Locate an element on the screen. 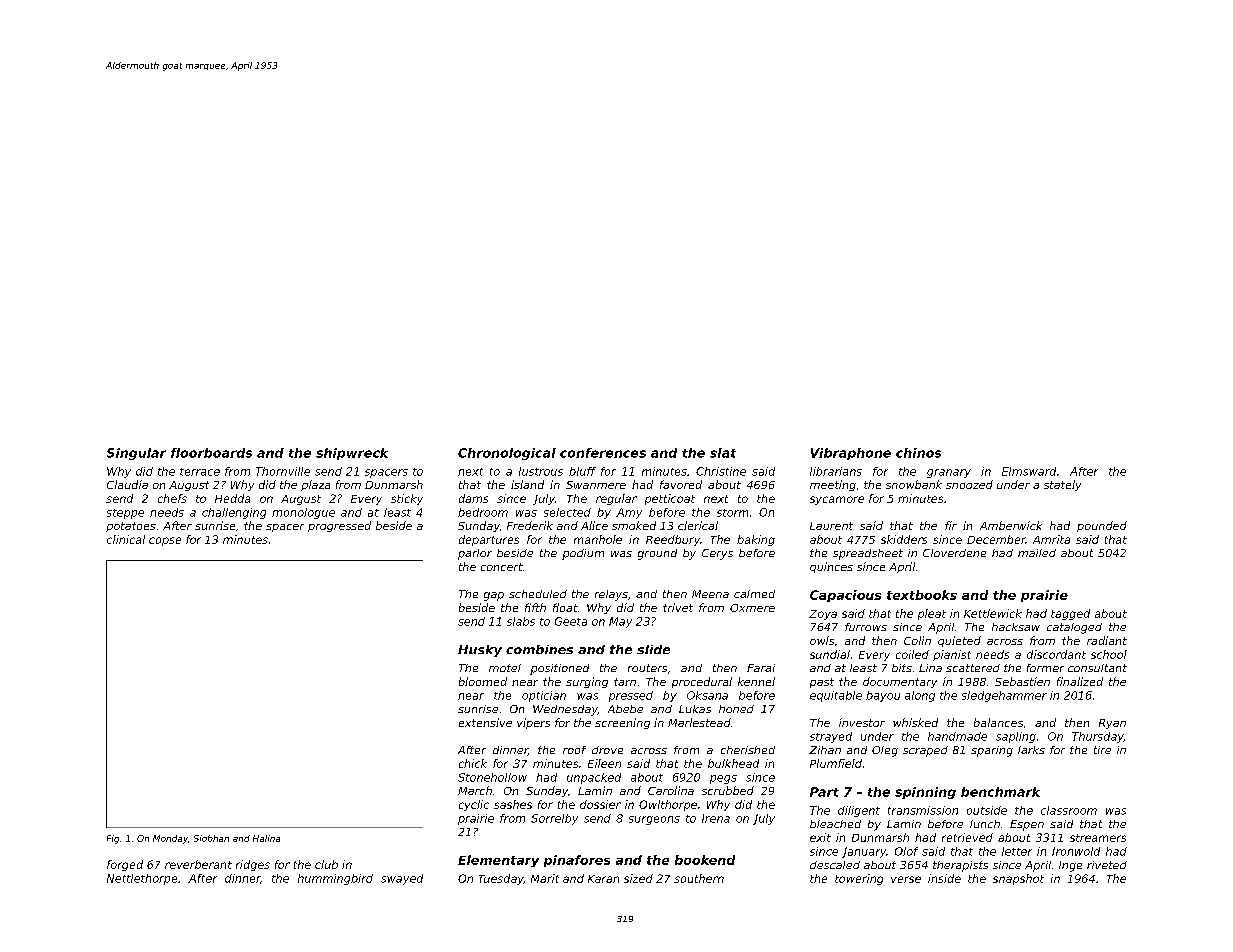 This screenshot has height=952, width=1233. slat is located at coordinates (723, 453).
